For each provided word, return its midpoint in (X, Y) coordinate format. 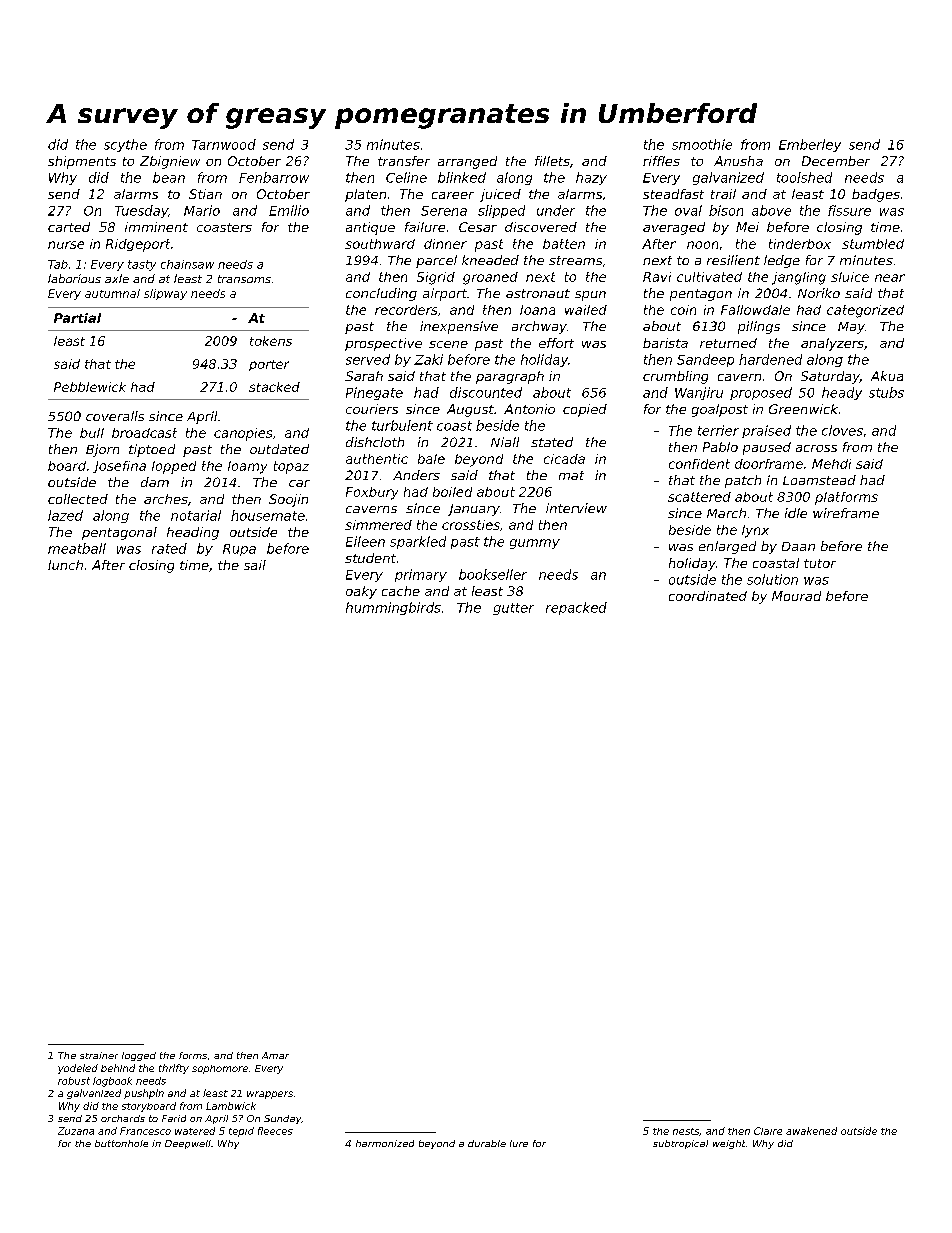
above (771, 210)
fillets (552, 161)
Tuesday (141, 211)
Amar (275, 1055)
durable (487, 1143)
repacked (576, 608)
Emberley (810, 145)
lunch (65, 565)
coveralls (115, 416)
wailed (586, 310)
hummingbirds (393, 608)
